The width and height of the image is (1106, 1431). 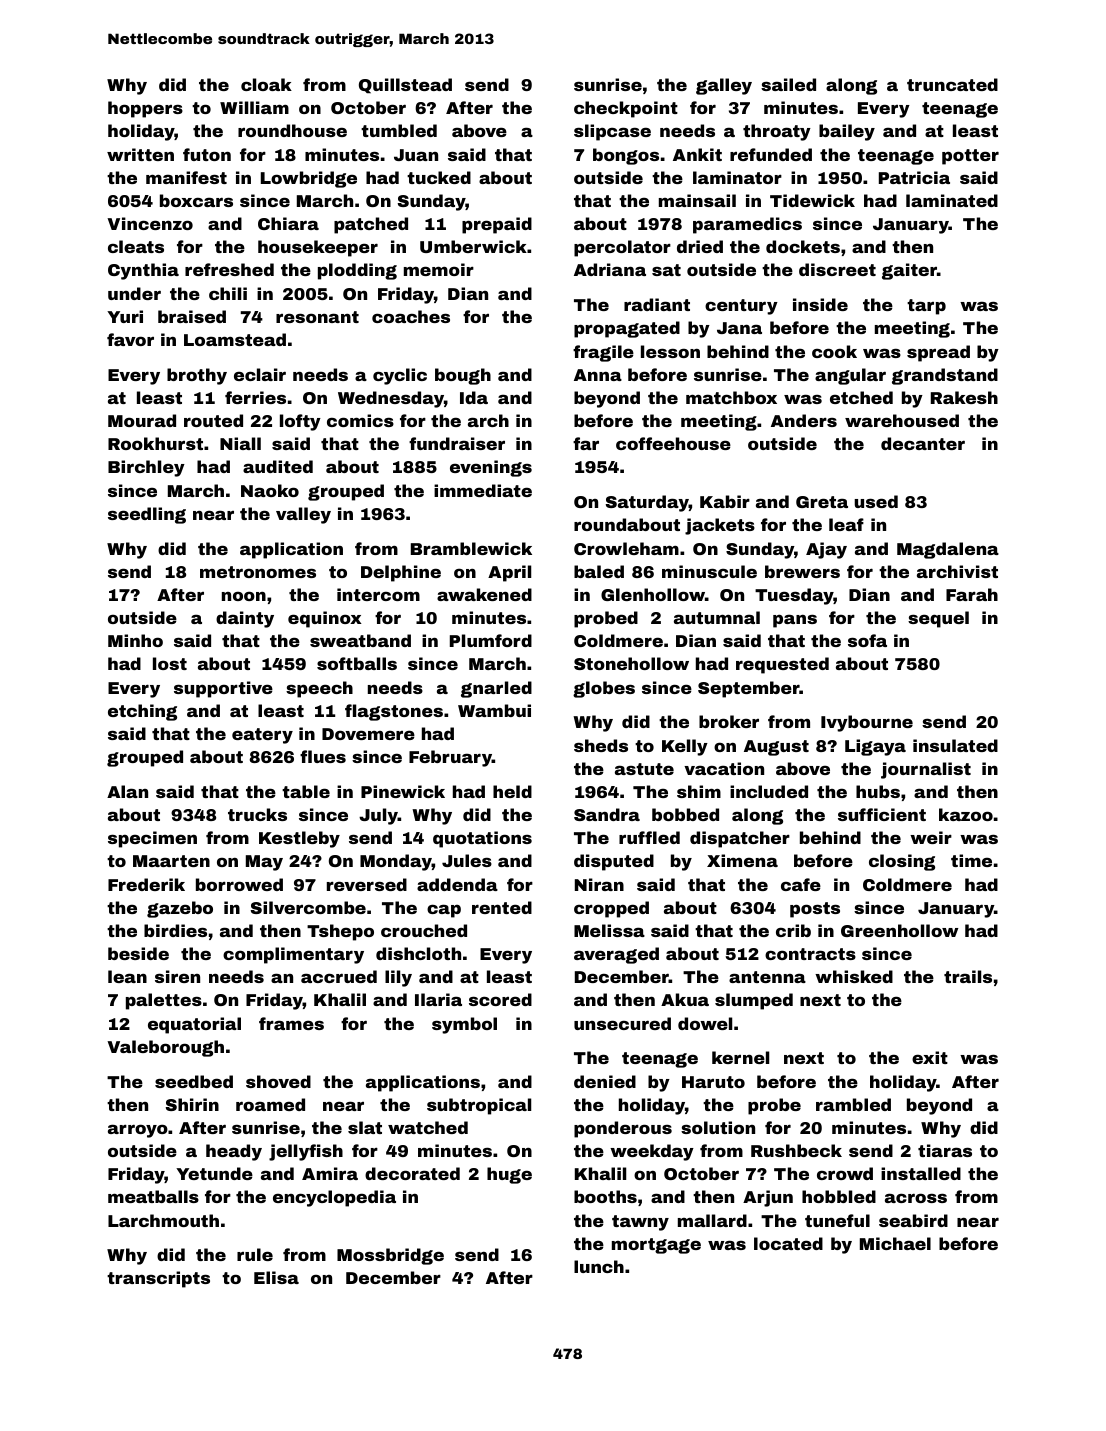 What do you see at coordinates (847, 132) in the image?
I see `bailey` at bounding box center [847, 132].
